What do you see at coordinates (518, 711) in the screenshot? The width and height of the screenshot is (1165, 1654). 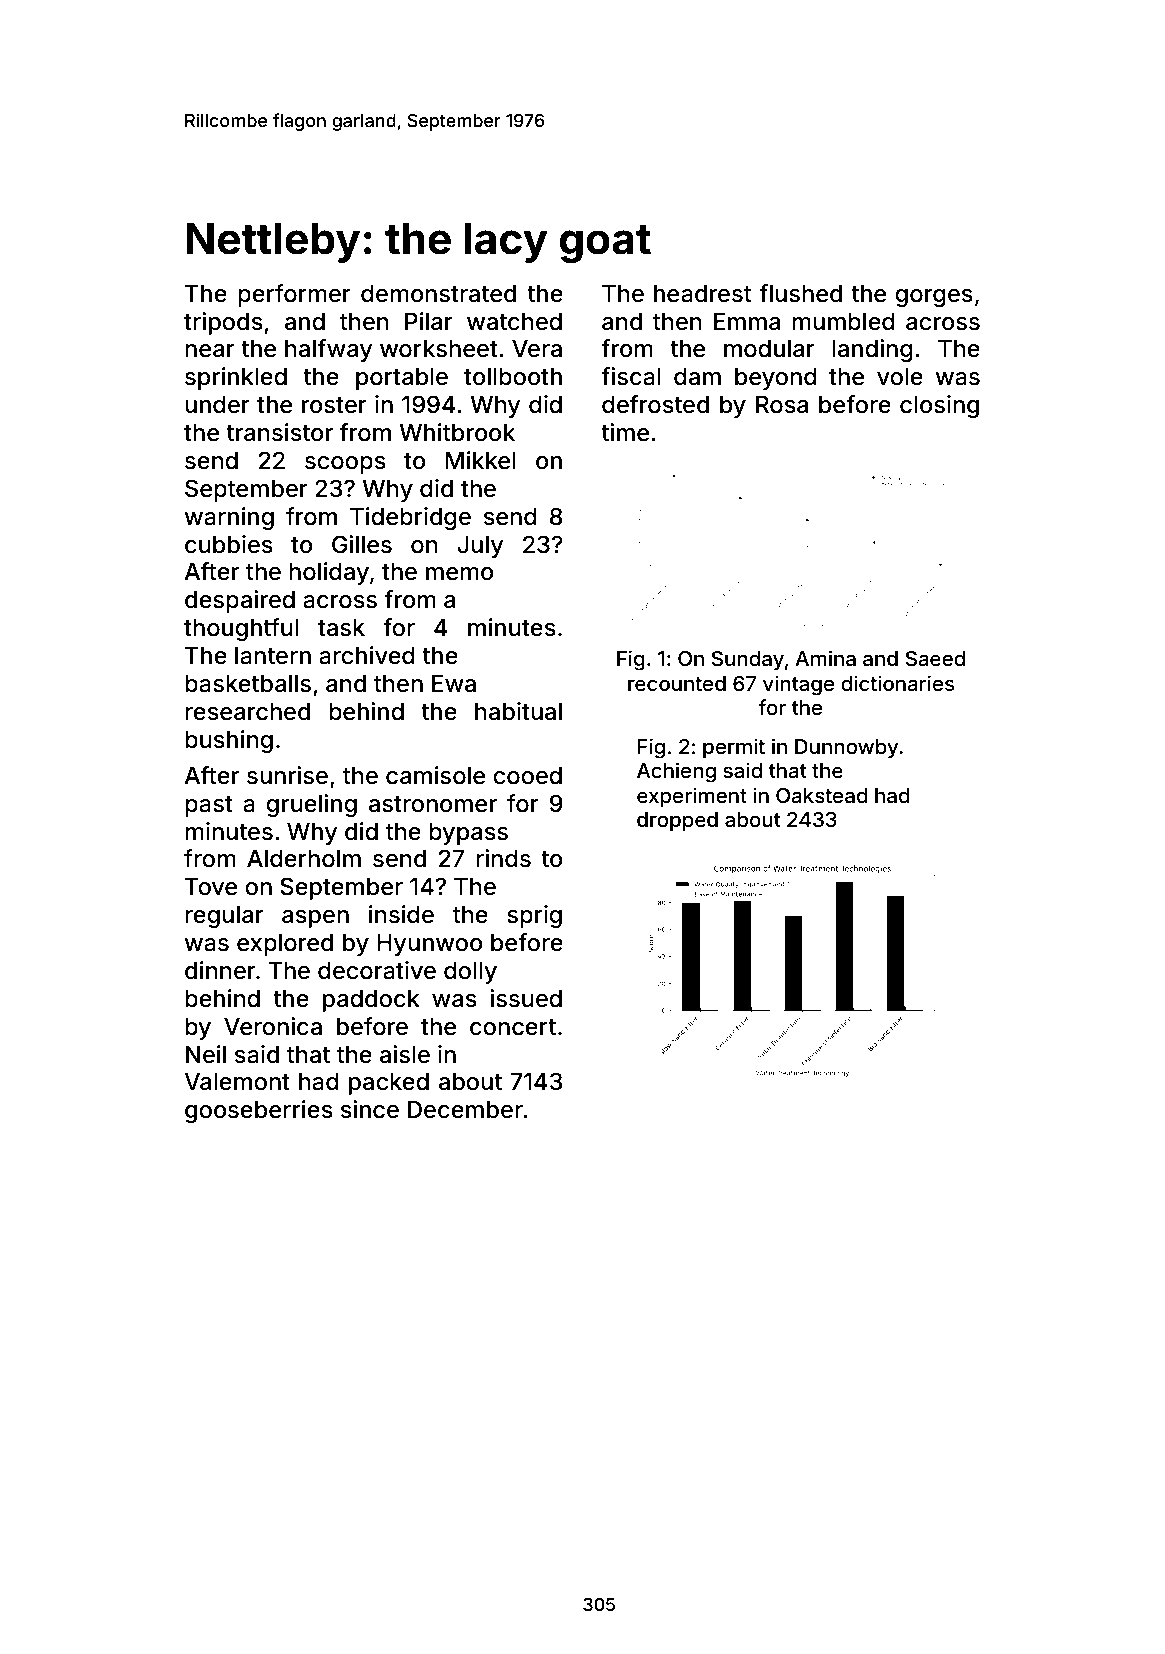 I see `habitual` at bounding box center [518, 711].
